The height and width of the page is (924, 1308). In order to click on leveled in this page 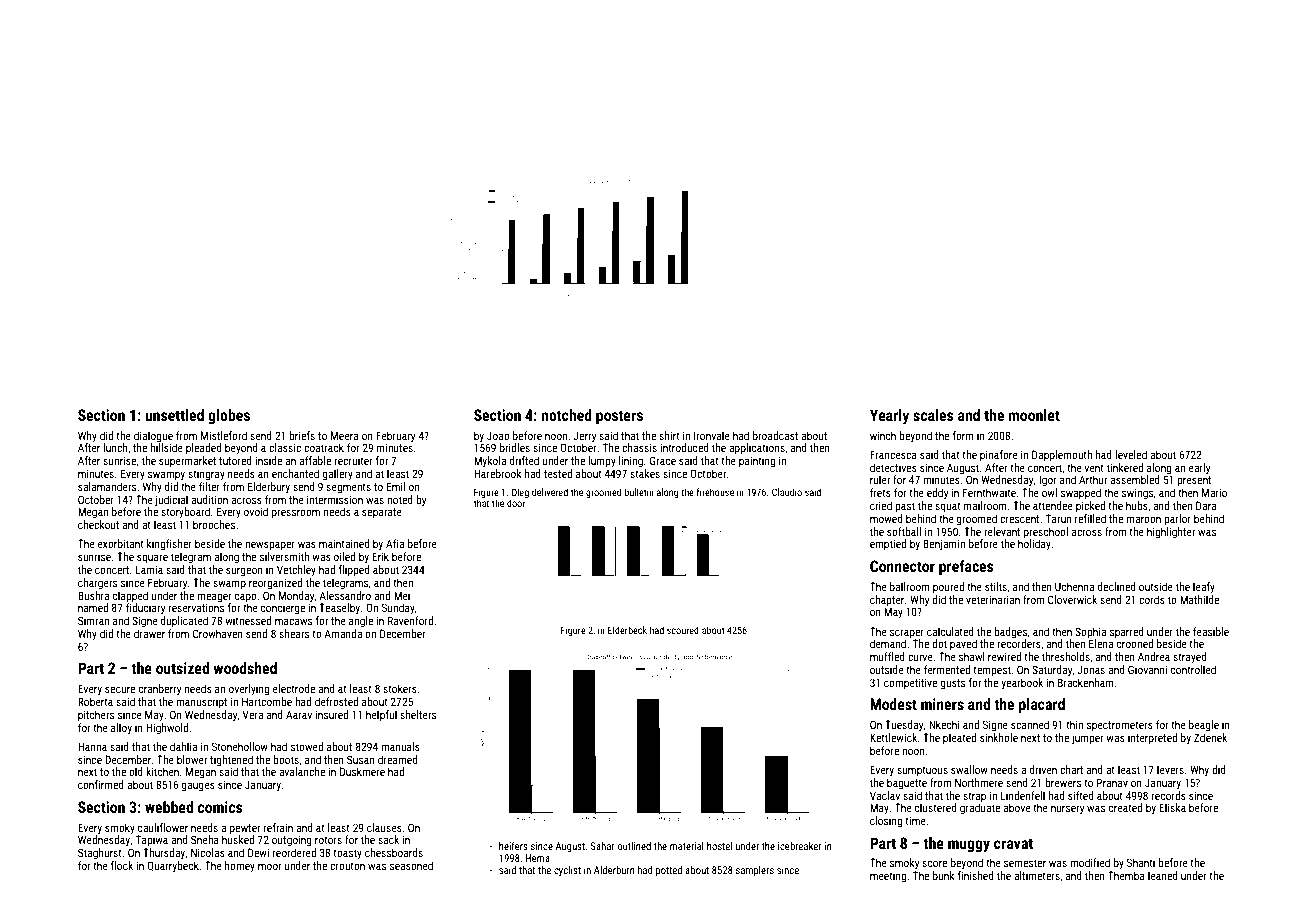, I will do `click(1131, 454)`.
